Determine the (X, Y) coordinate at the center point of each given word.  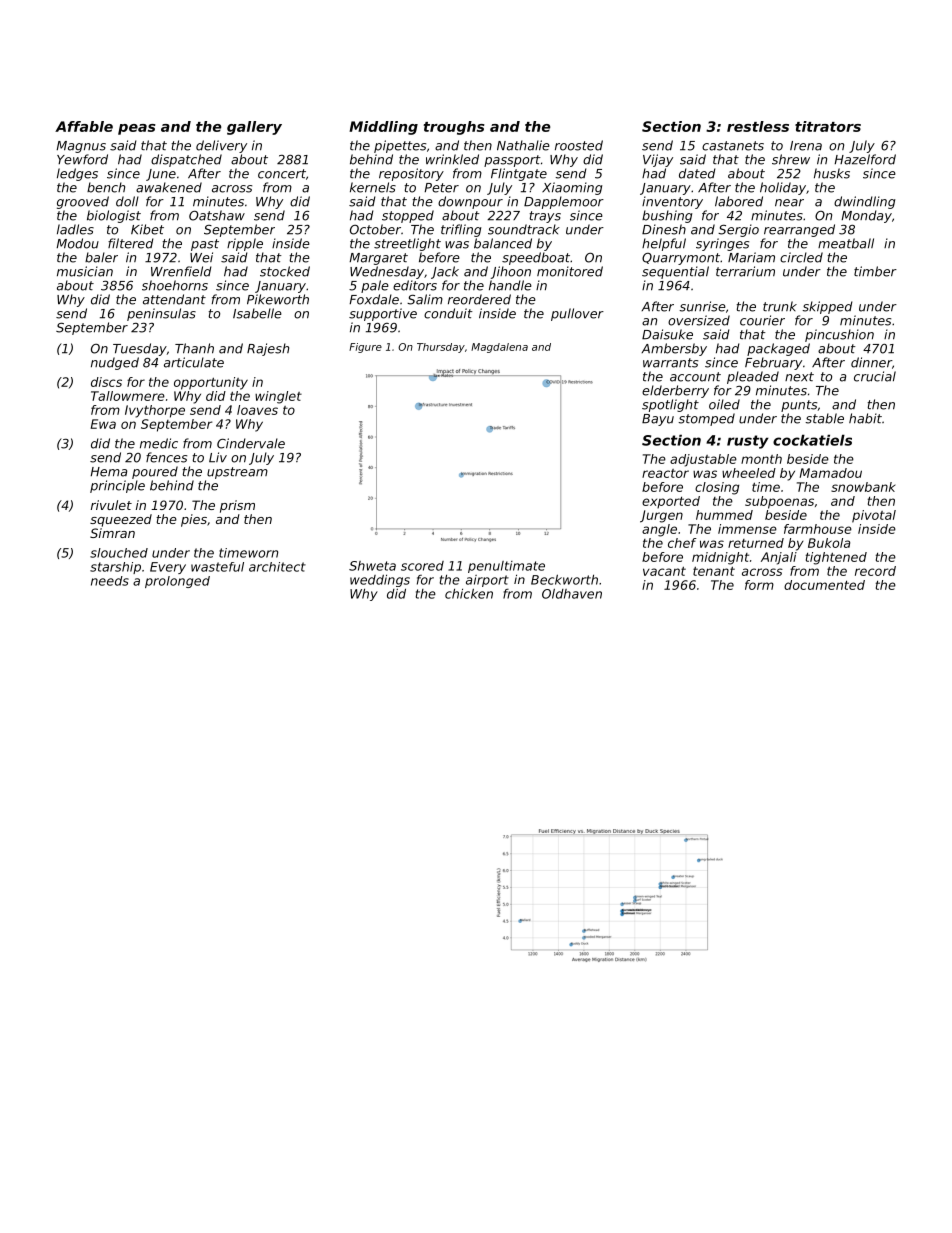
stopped (408, 216)
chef (682, 543)
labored (739, 201)
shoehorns (175, 285)
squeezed (121, 520)
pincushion (839, 335)
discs (106, 382)
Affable (84, 126)
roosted (579, 145)
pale (375, 286)
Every (168, 568)
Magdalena (499, 348)
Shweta (372, 566)
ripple (245, 244)
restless (758, 126)
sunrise (702, 306)
